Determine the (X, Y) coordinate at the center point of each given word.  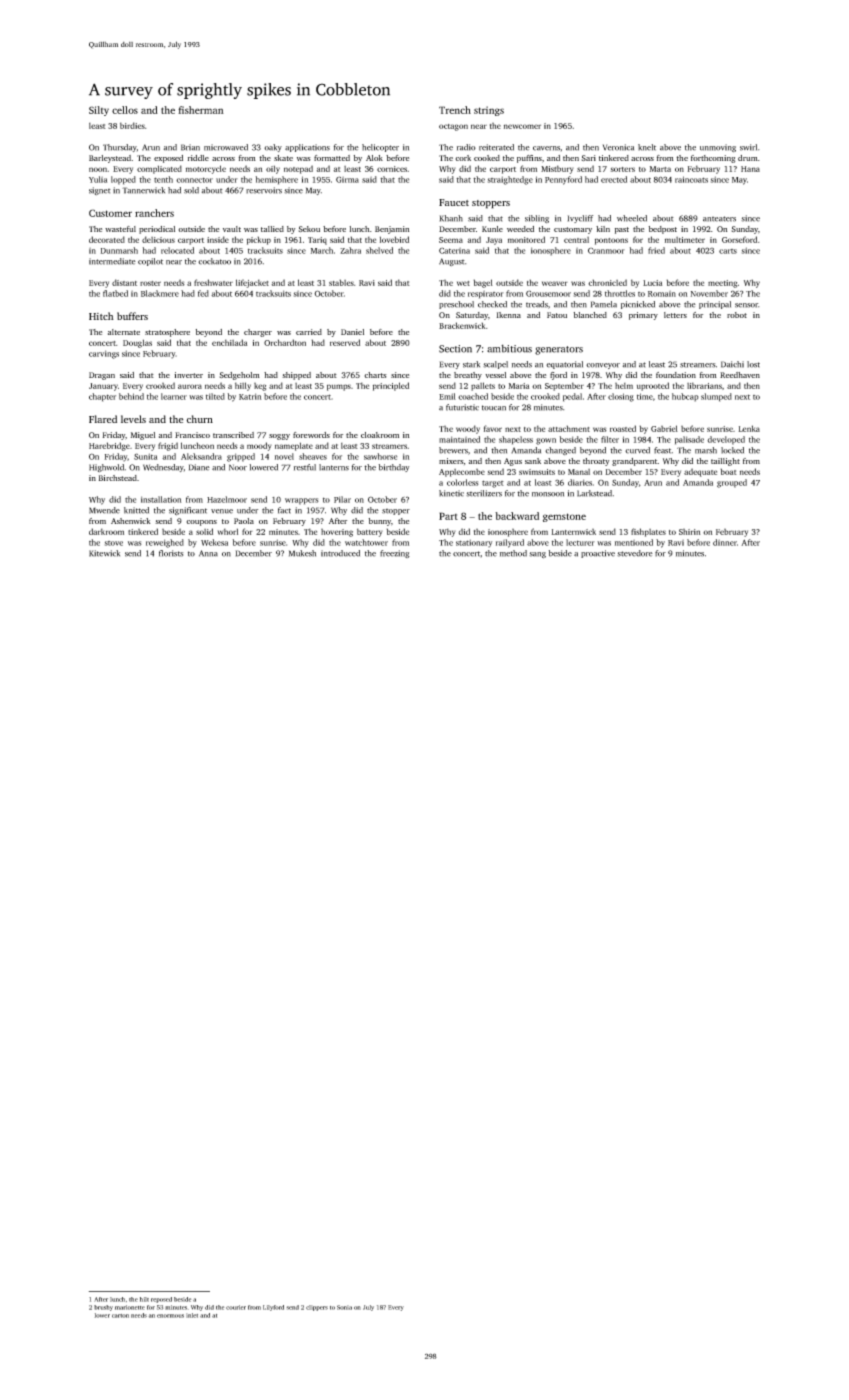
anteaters (719, 219)
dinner (725, 542)
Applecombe (462, 473)
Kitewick (104, 553)
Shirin (689, 532)
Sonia (344, 1307)
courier (236, 1307)
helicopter (380, 148)
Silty (99, 111)
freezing (395, 554)
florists (171, 553)
